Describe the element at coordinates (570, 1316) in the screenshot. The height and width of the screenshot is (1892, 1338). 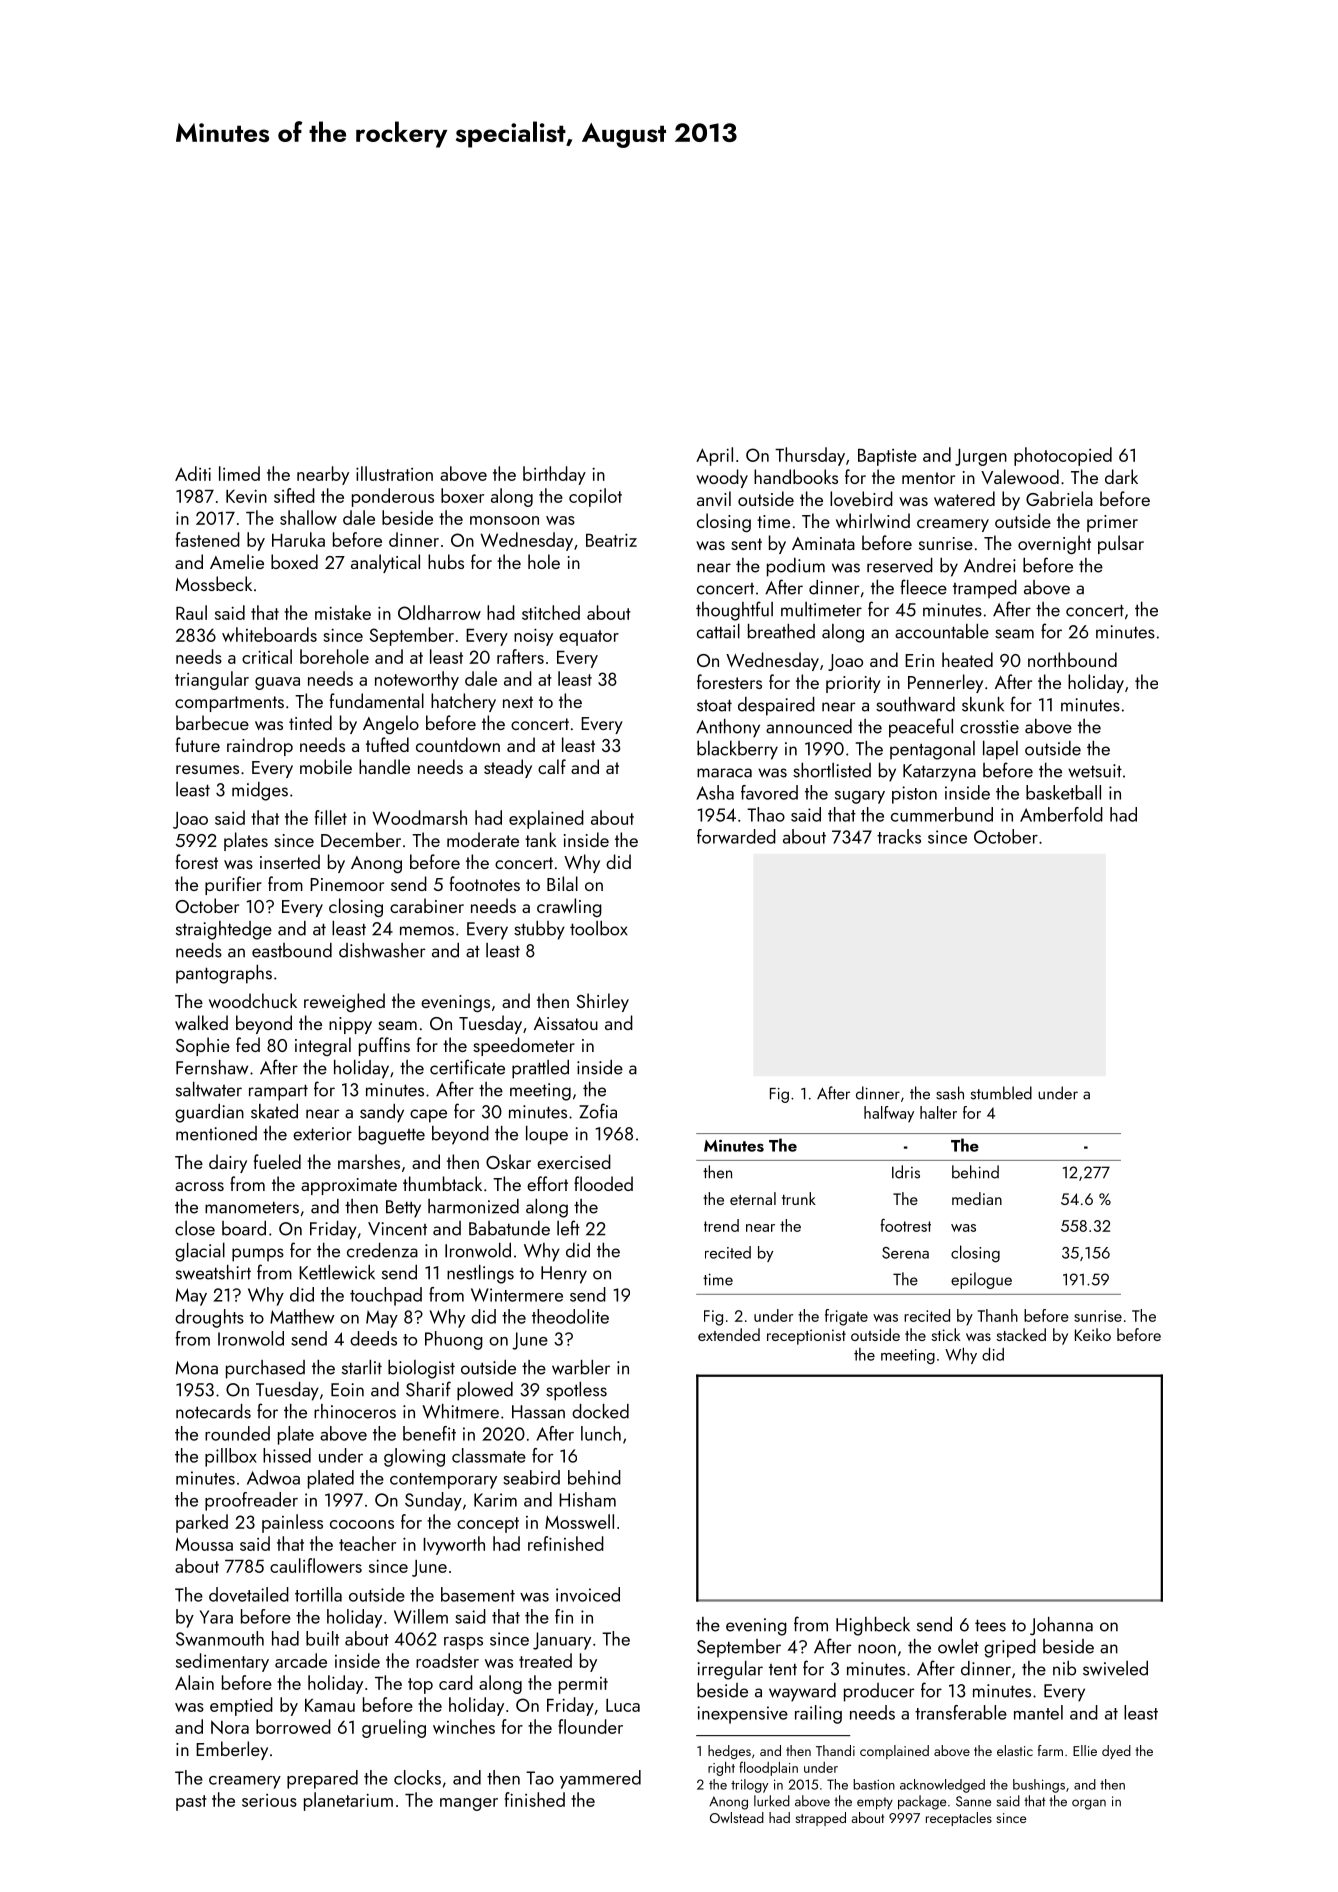
I see `theodolite` at that location.
